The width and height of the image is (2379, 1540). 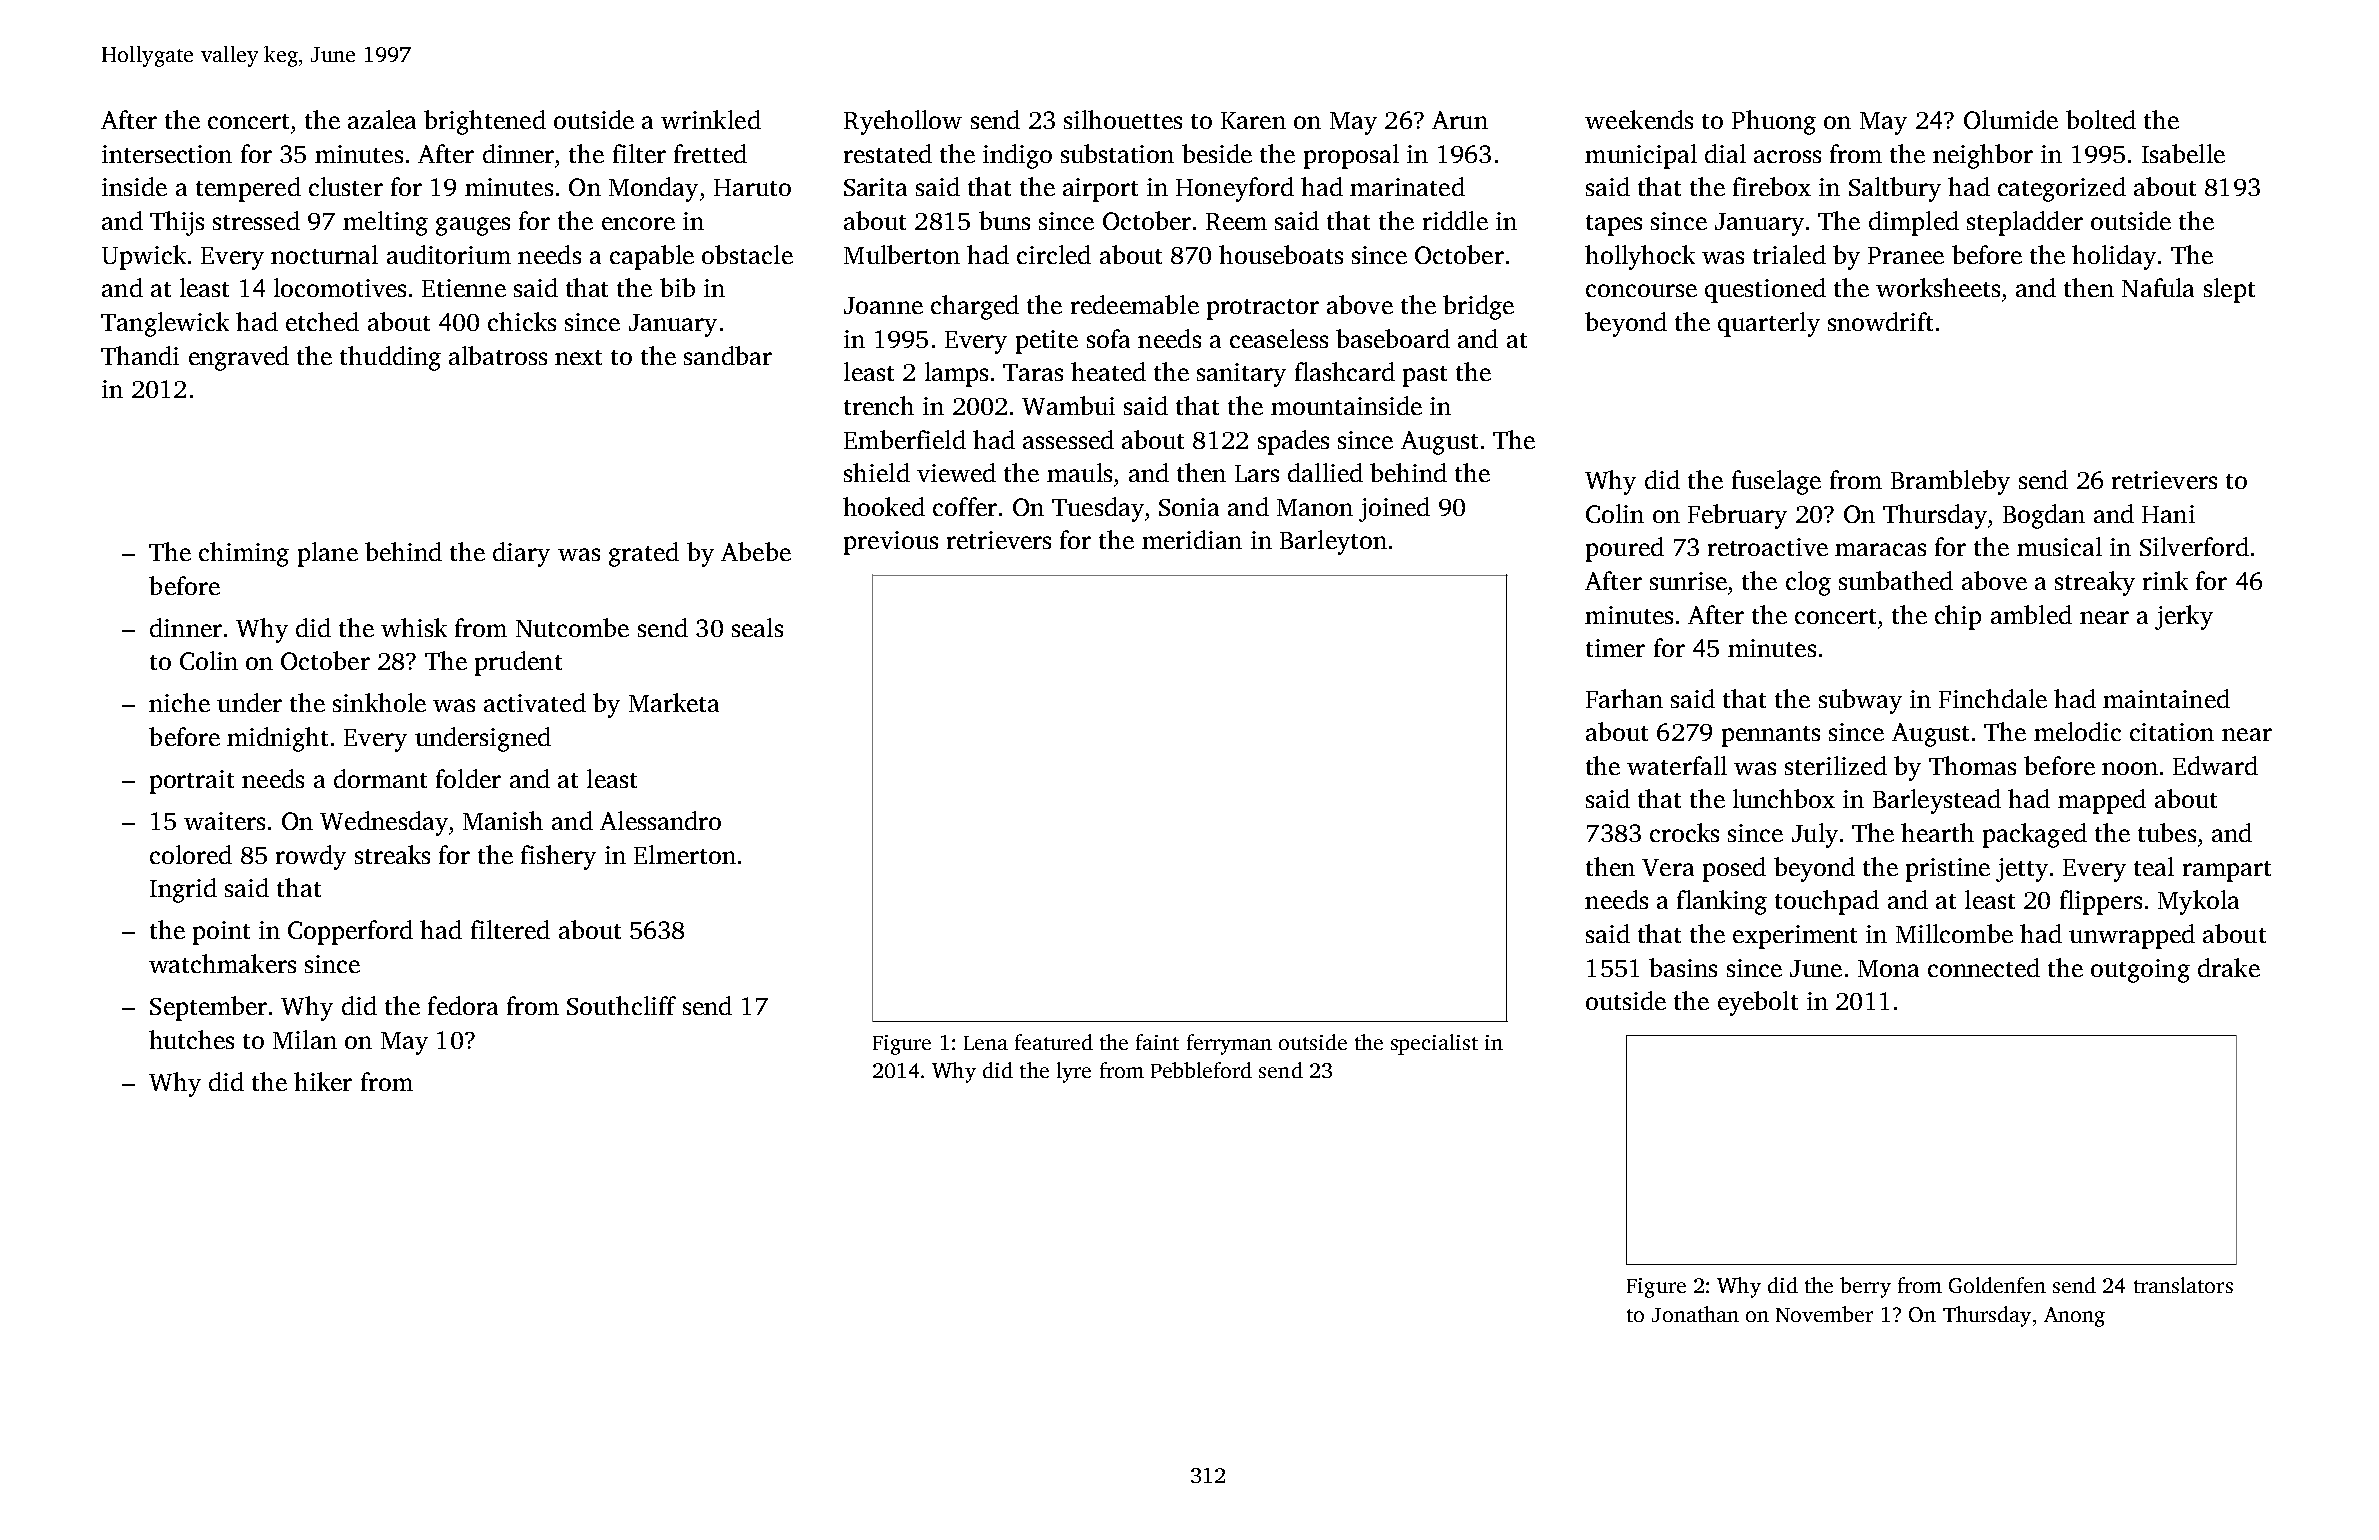 What do you see at coordinates (956, 374) in the image?
I see `lamps` at bounding box center [956, 374].
